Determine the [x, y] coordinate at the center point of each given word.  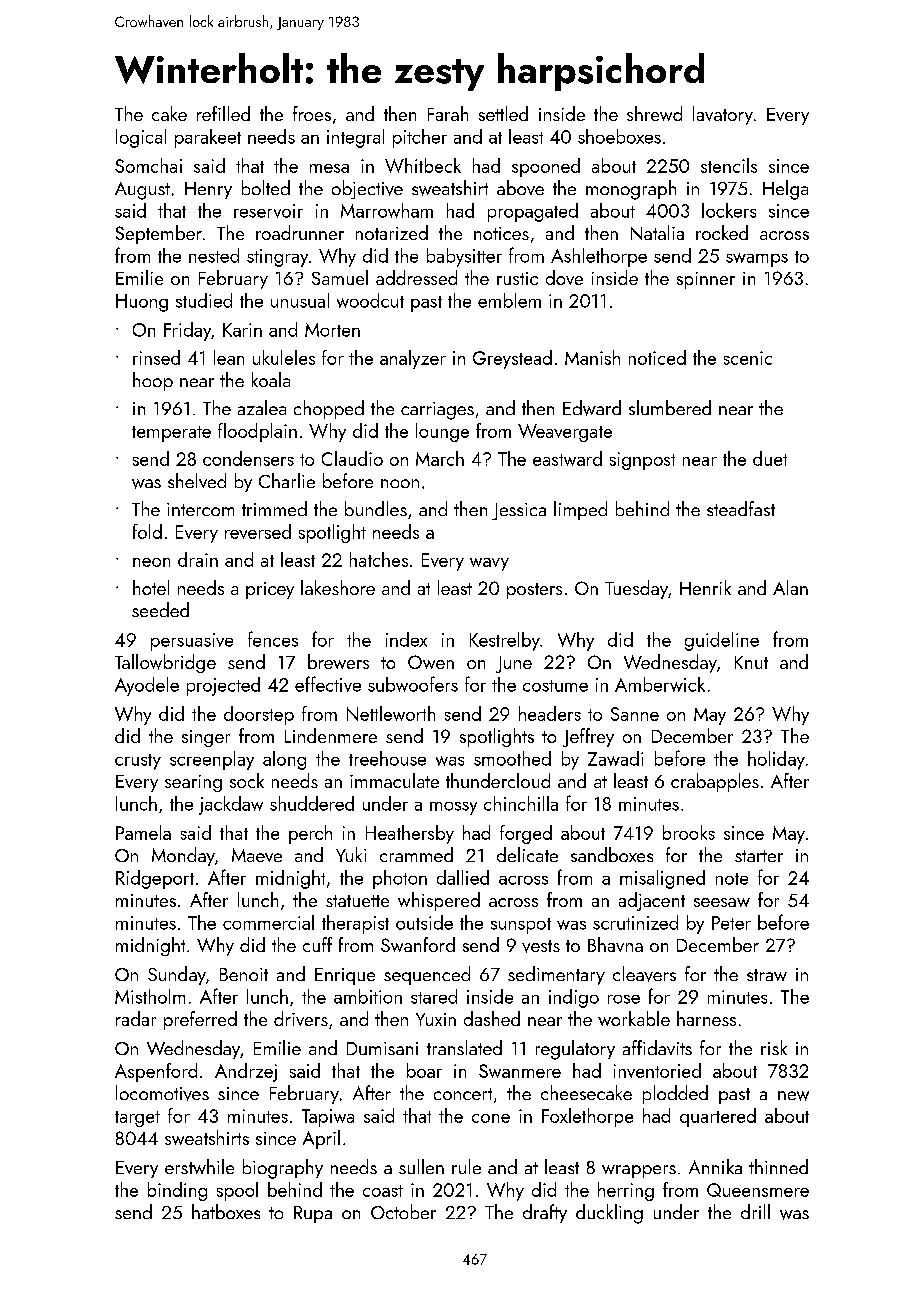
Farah [448, 113]
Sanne [635, 714]
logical [141, 138]
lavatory [723, 115]
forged [526, 834]
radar [136, 1018]
